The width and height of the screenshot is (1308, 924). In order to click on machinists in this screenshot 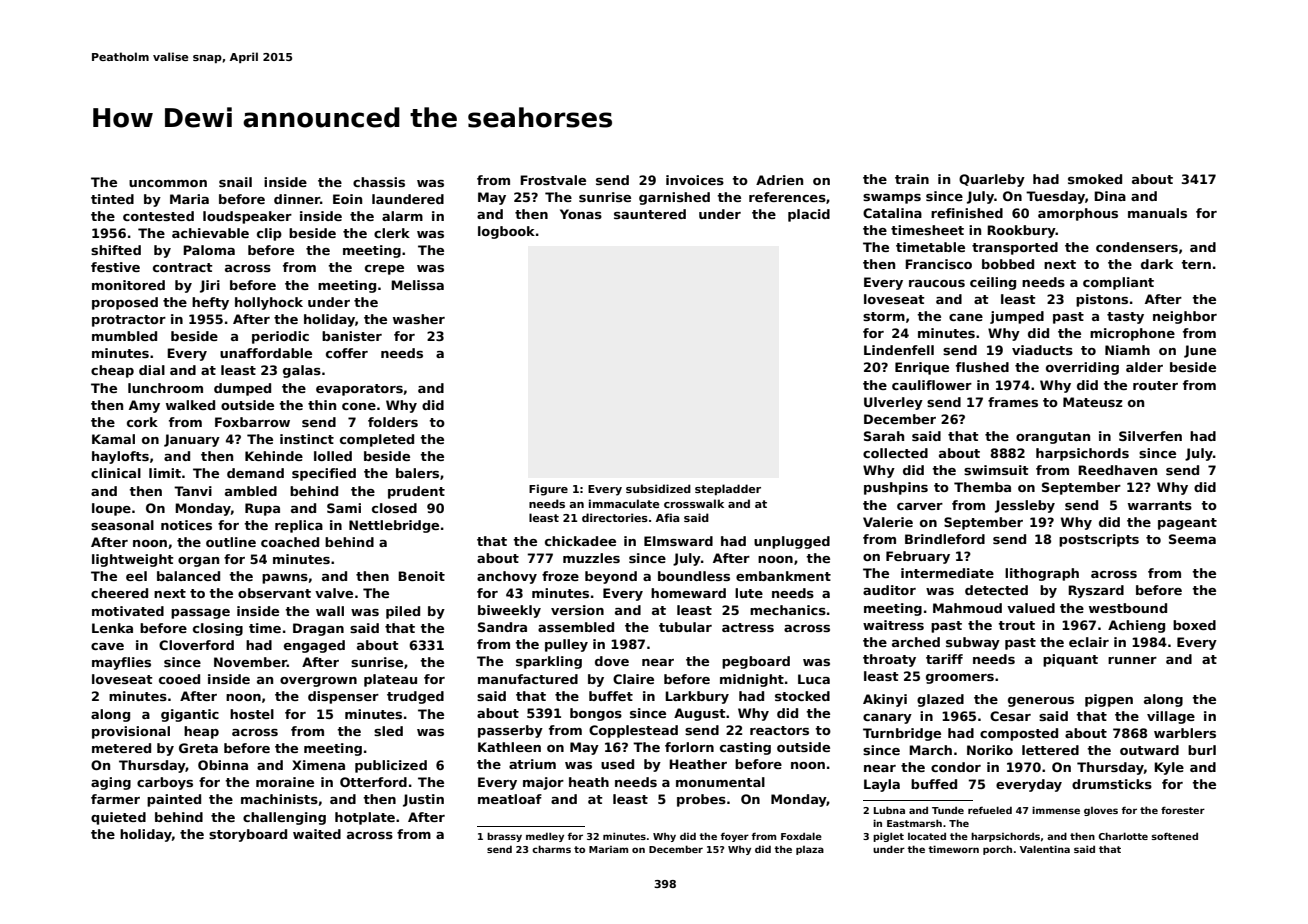, I will do `click(279, 799)`.
